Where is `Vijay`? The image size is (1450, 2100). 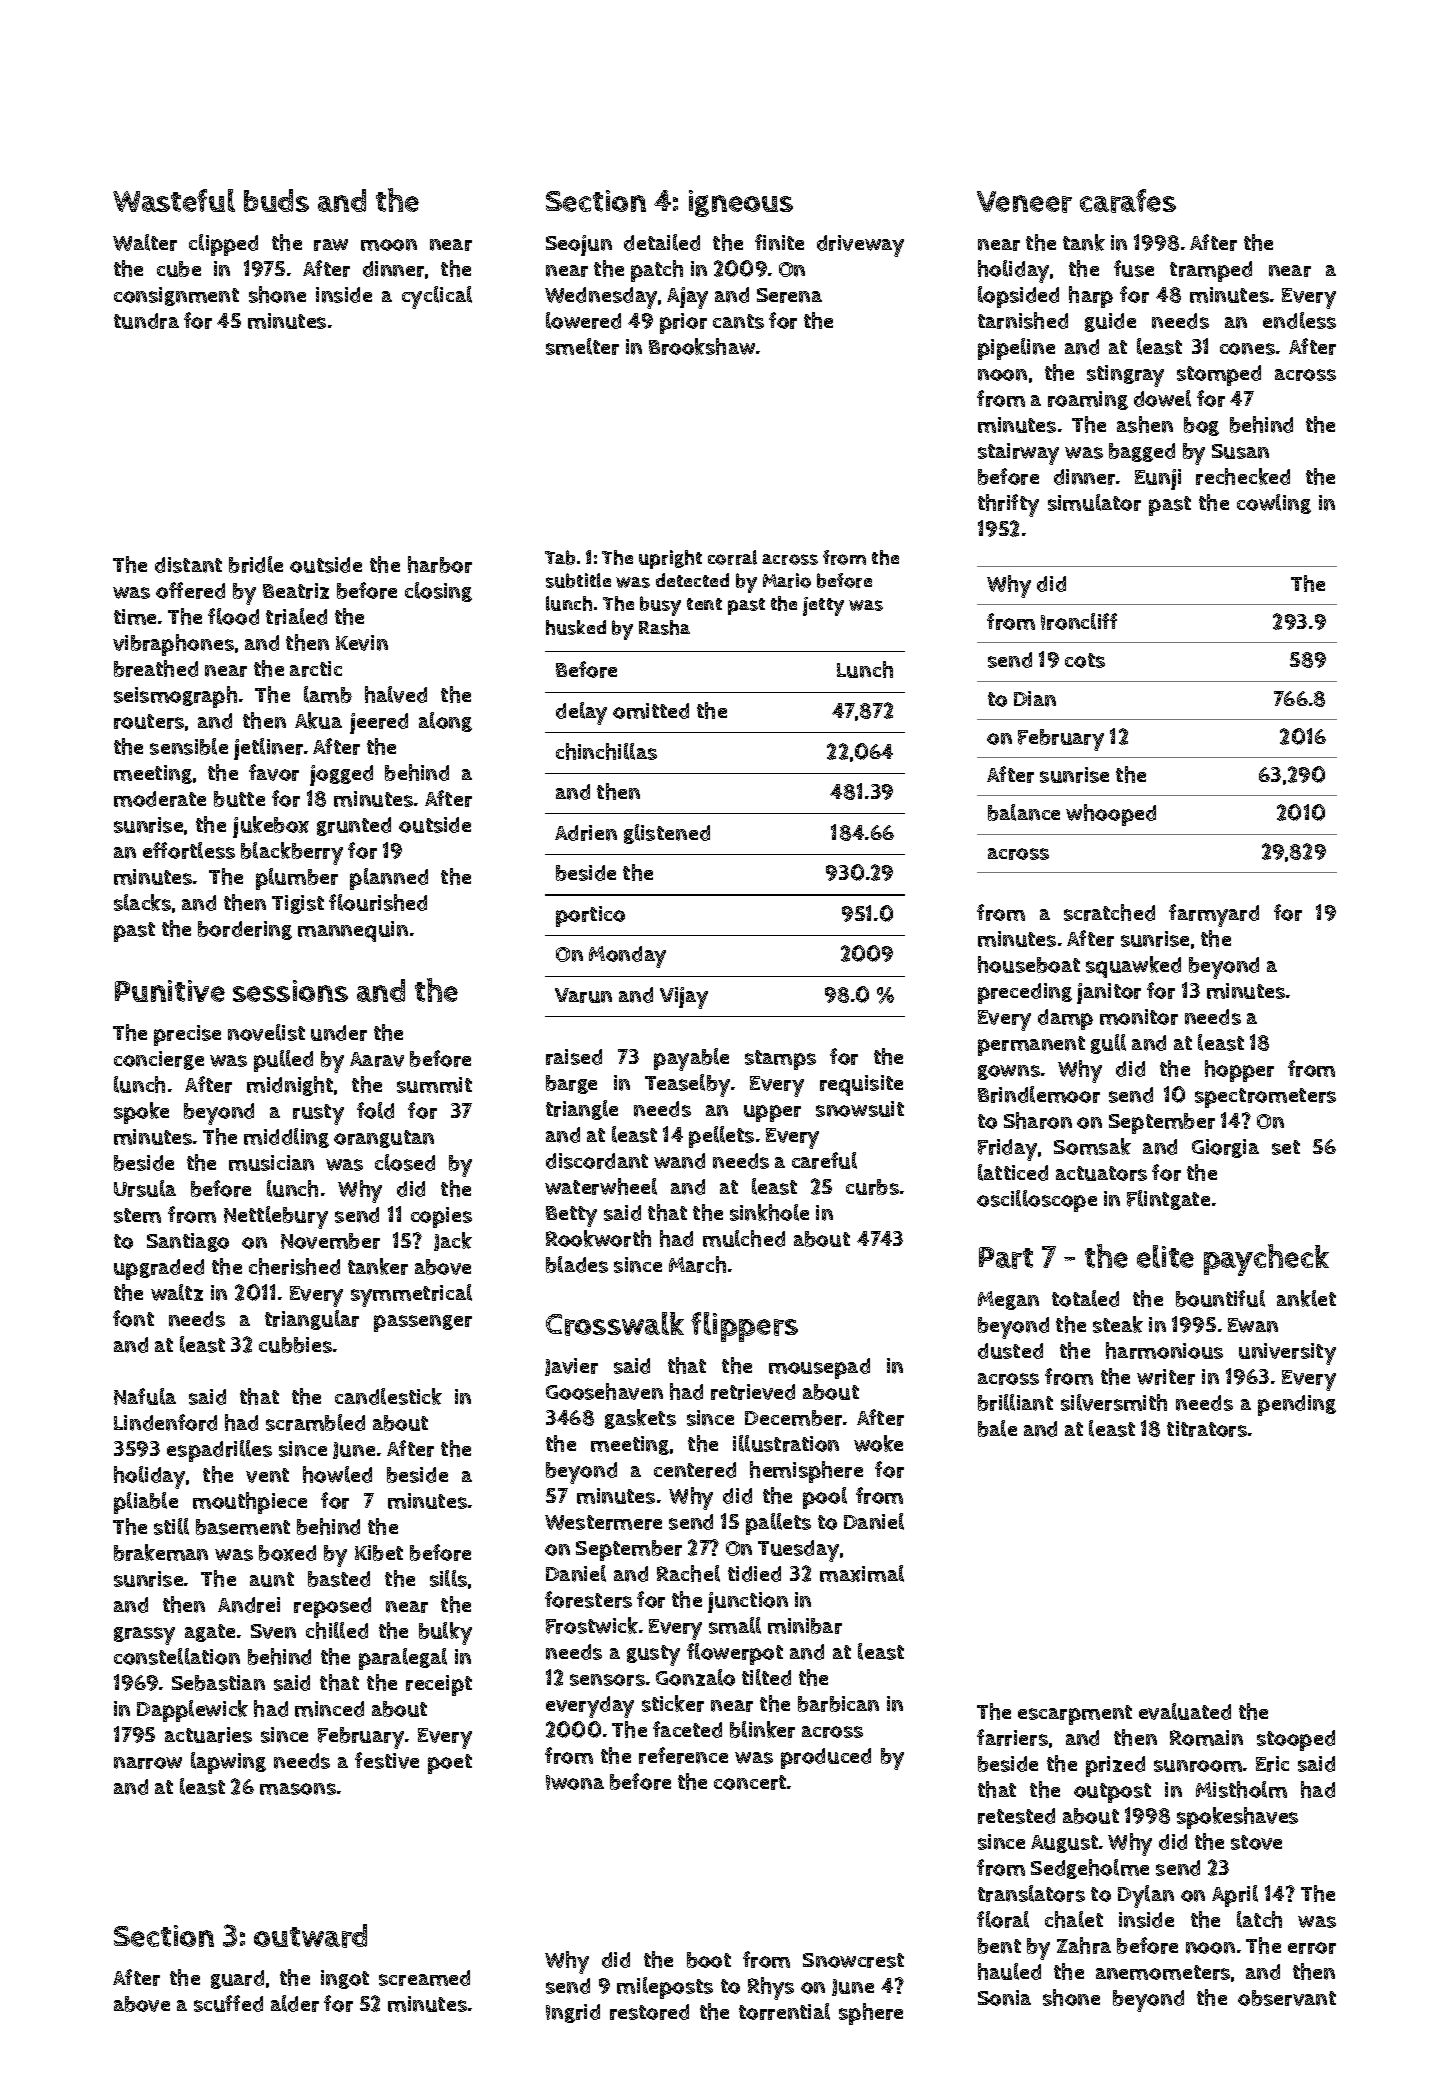 Vijay is located at coordinates (684, 998).
